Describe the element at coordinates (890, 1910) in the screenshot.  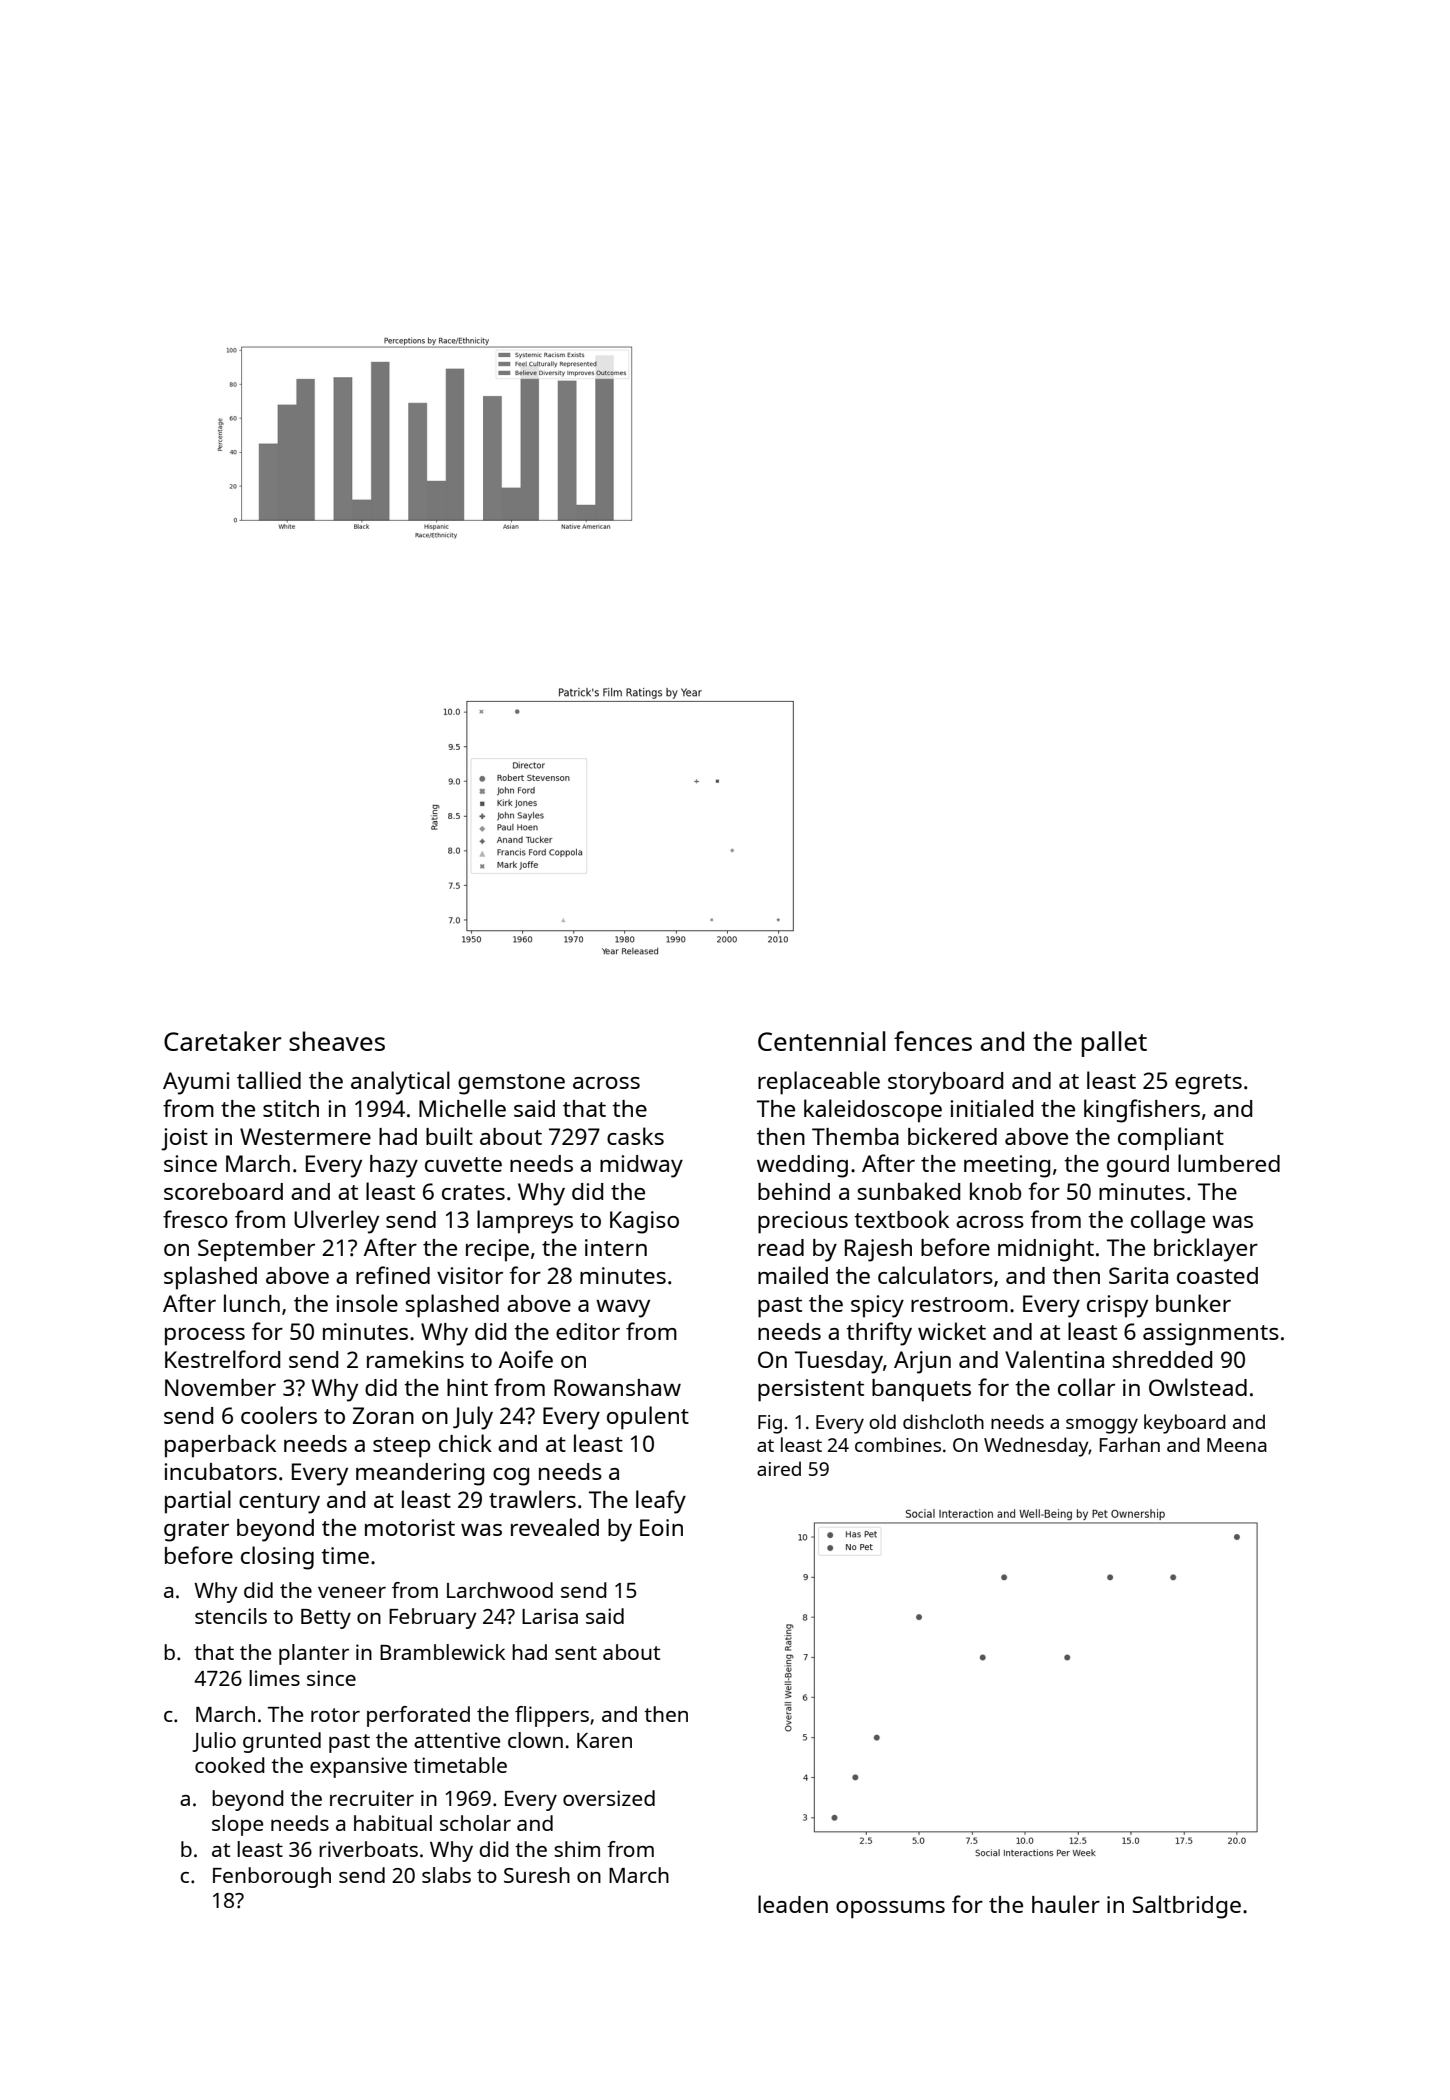
I see `opossums` at that location.
